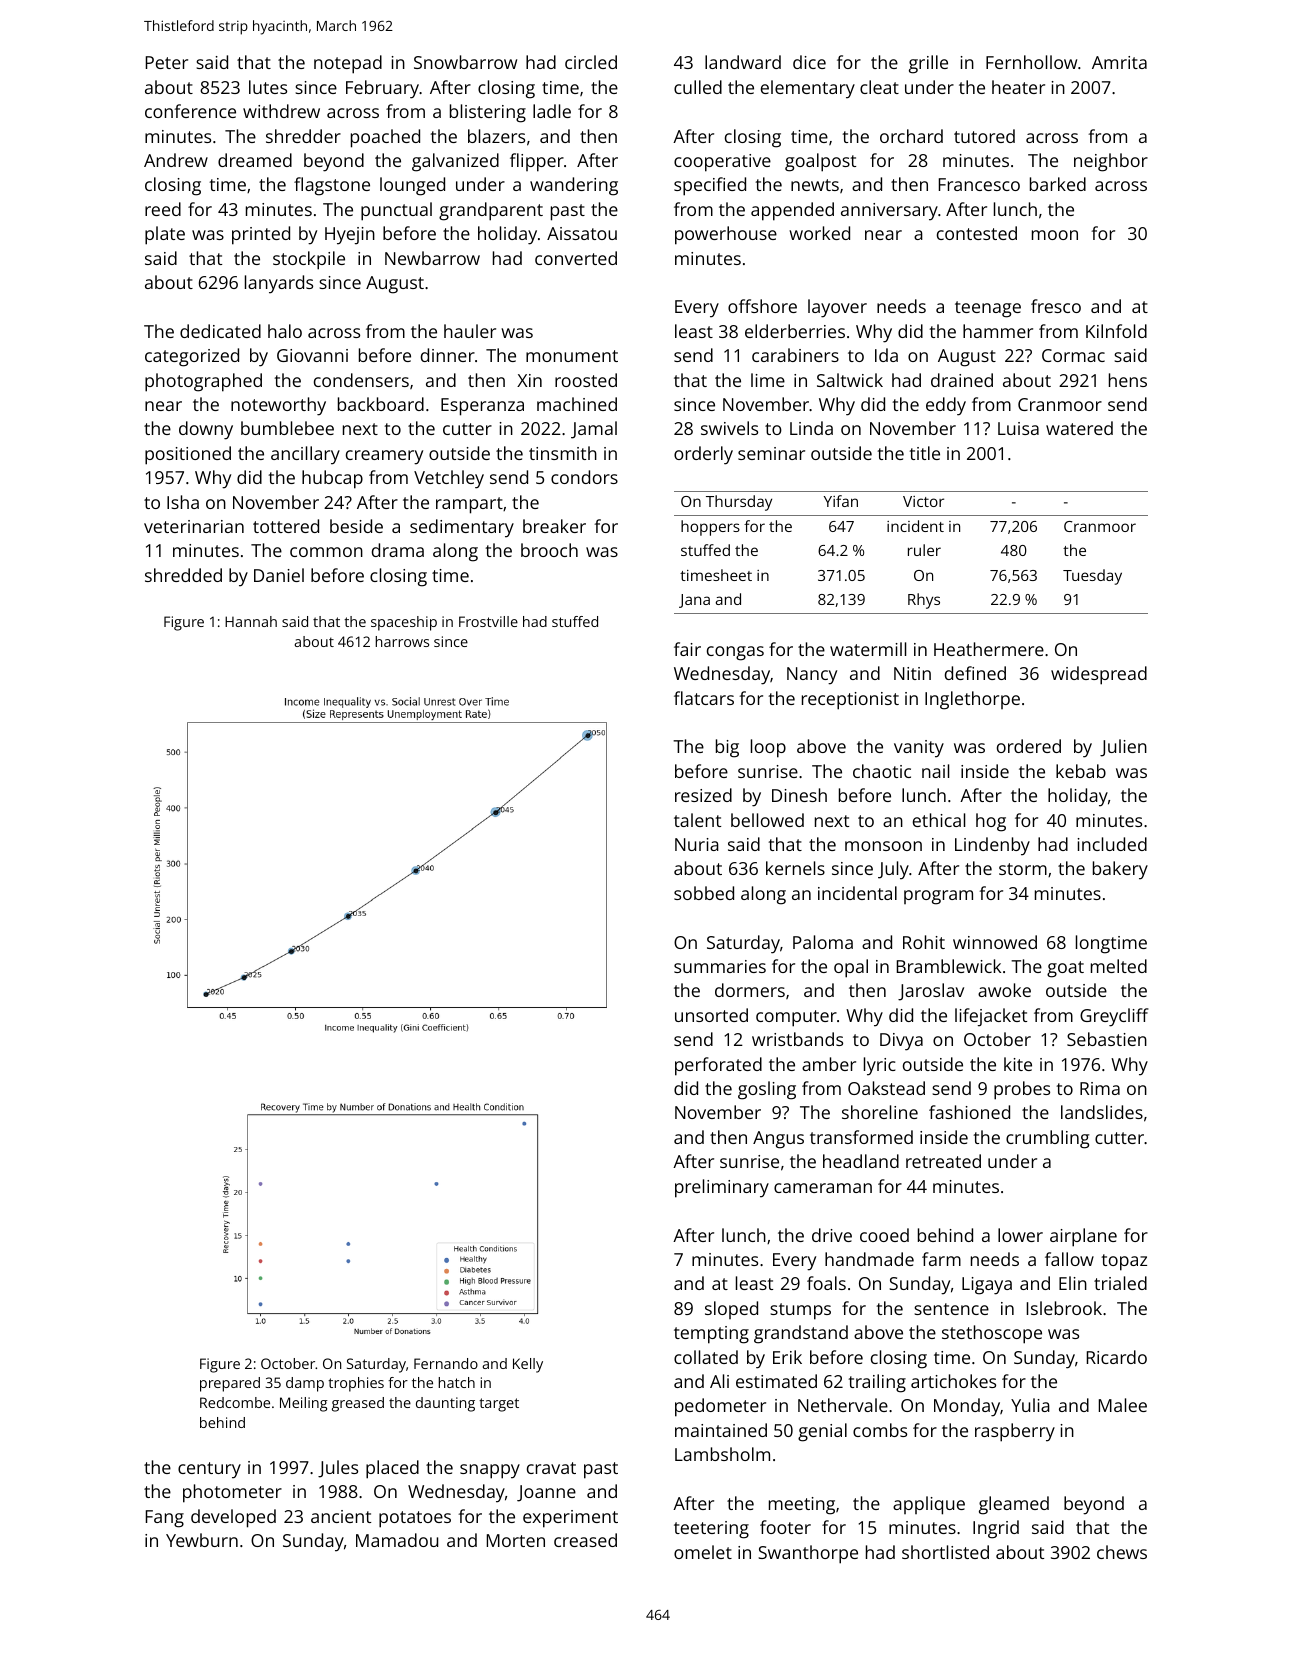 The height and width of the screenshot is (1672, 1292). What do you see at coordinates (704, 893) in the screenshot?
I see `sobbed` at bounding box center [704, 893].
